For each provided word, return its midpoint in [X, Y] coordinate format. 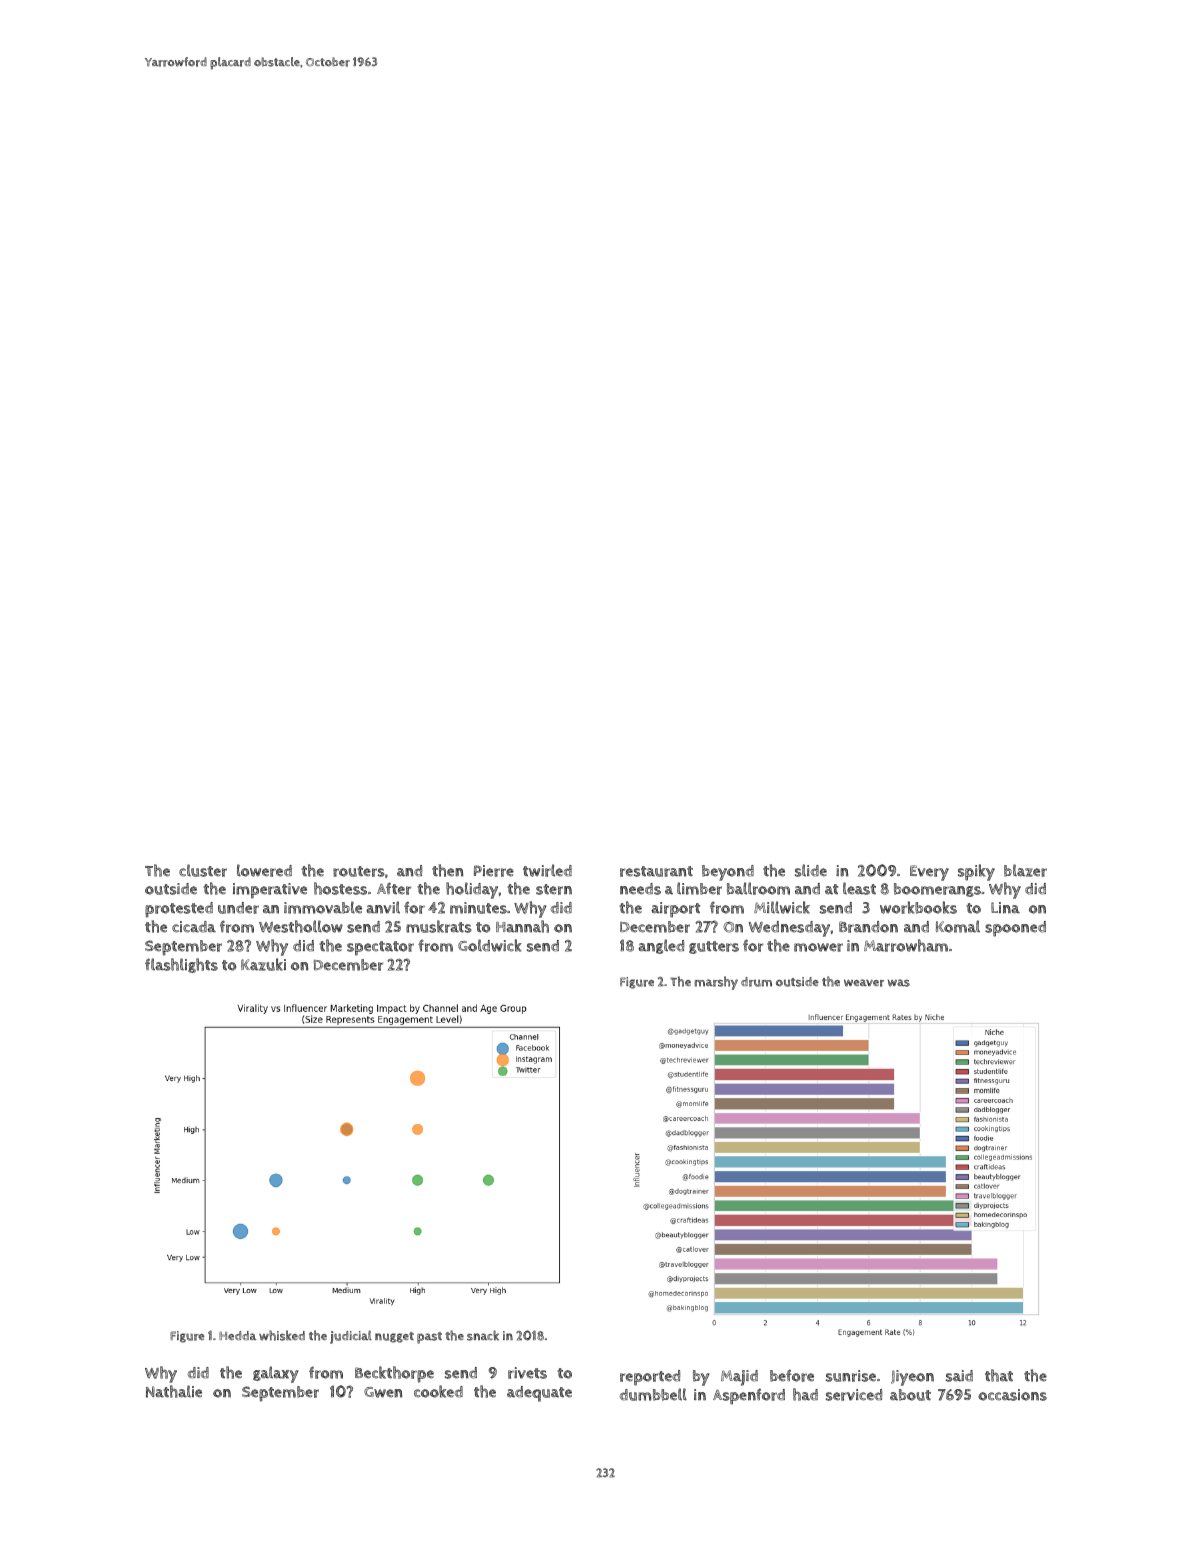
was [899, 983]
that [999, 1375]
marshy [716, 983]
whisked [282, 1335]
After [394, 888]
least [859, 888]
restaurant [656, 871]
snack [483, 1335]
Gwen [383, 1392]
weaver [864, 983]
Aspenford [749, 1396]
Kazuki [263, 964]
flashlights [181, 965]
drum [756, 982]
